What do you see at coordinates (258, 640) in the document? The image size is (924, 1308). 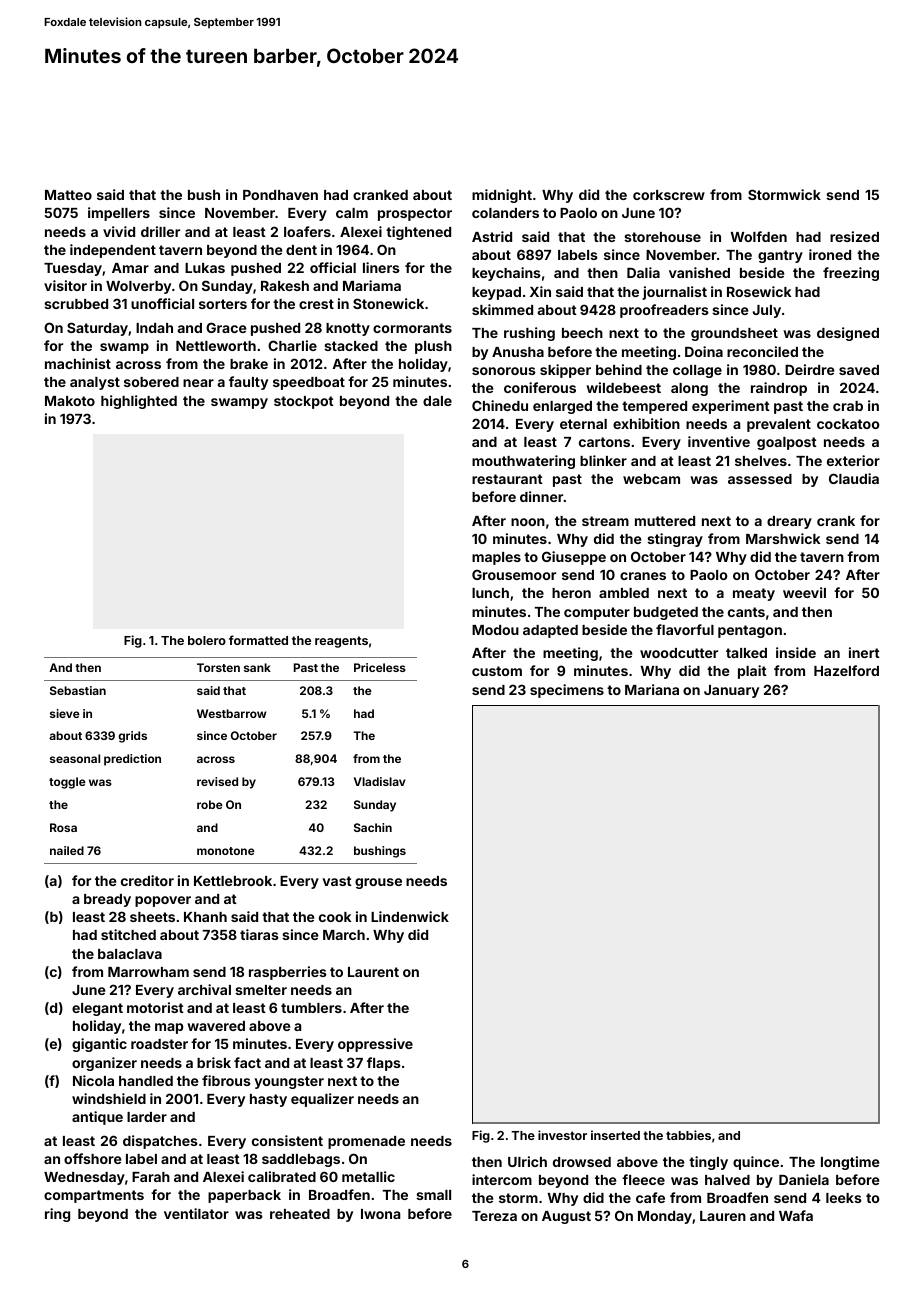 I see `formatted` at bounding box center [258, 640].
